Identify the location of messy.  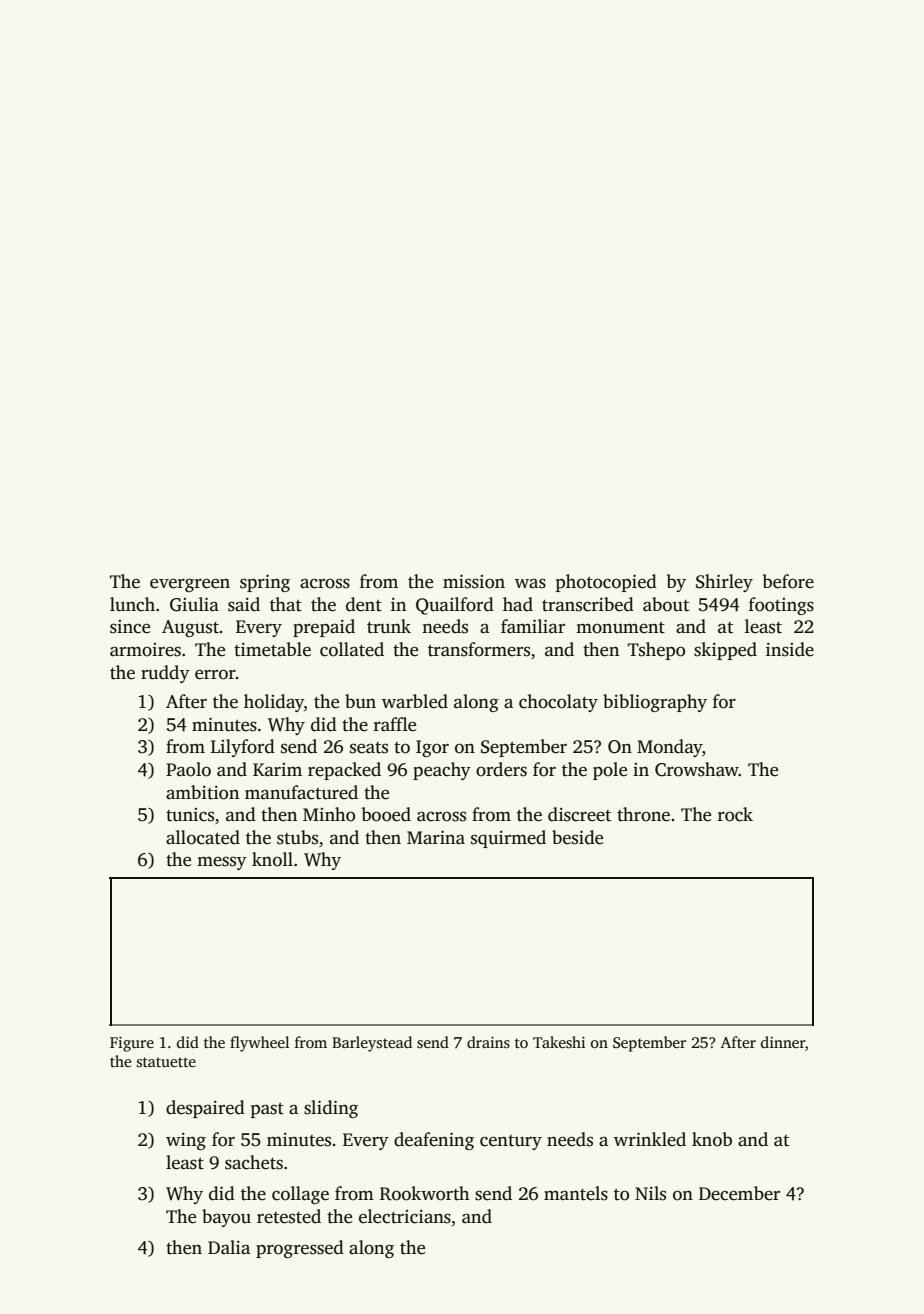
(222, 863).
